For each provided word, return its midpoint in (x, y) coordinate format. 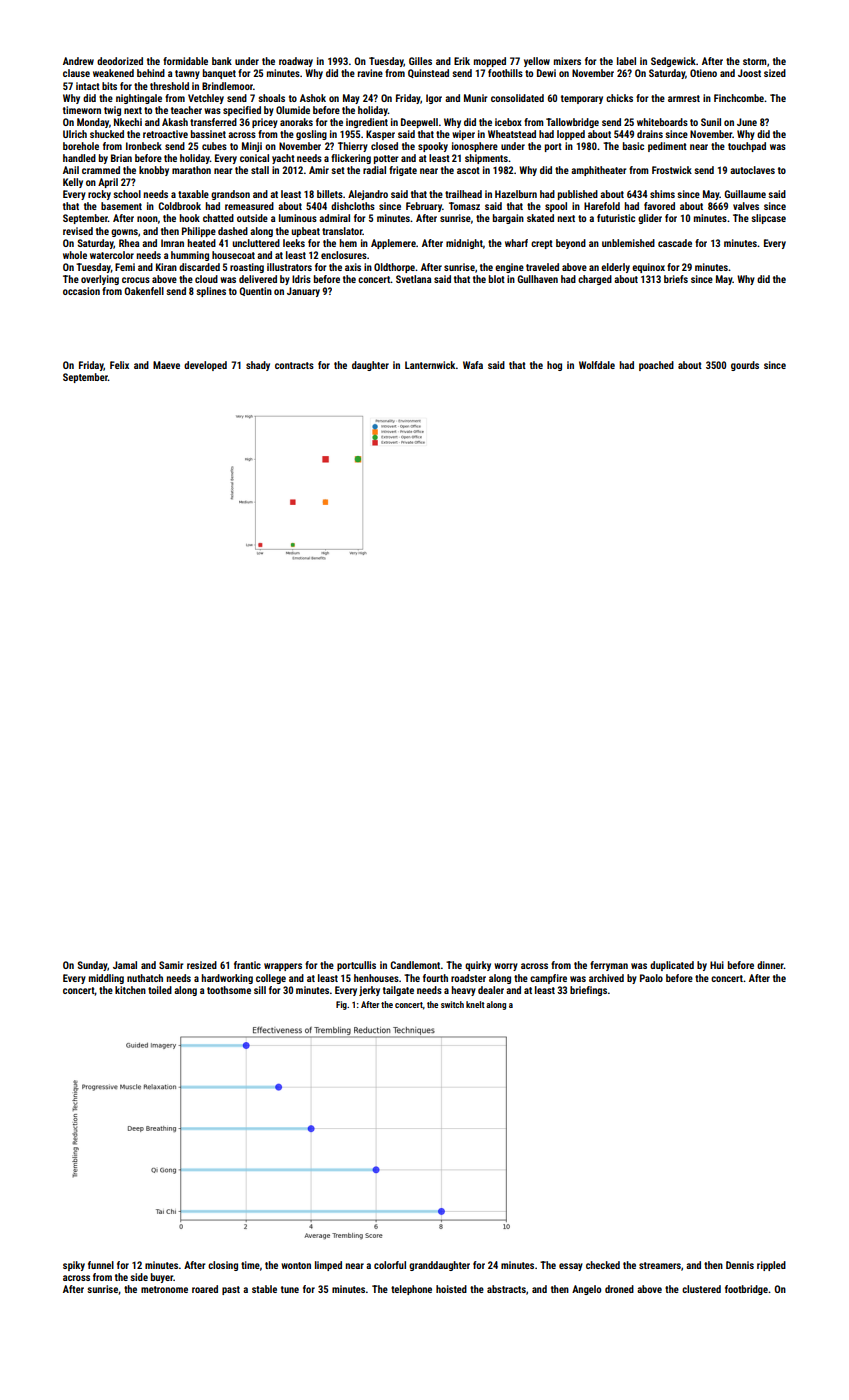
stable (264, 1289)
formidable (185, 61)
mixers (567, 61)
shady (258, 366)
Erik (462, 61)
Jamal (125, 965)
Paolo (651, 978)
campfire (548, 979)
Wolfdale (597, 365)
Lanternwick (430, 365)
